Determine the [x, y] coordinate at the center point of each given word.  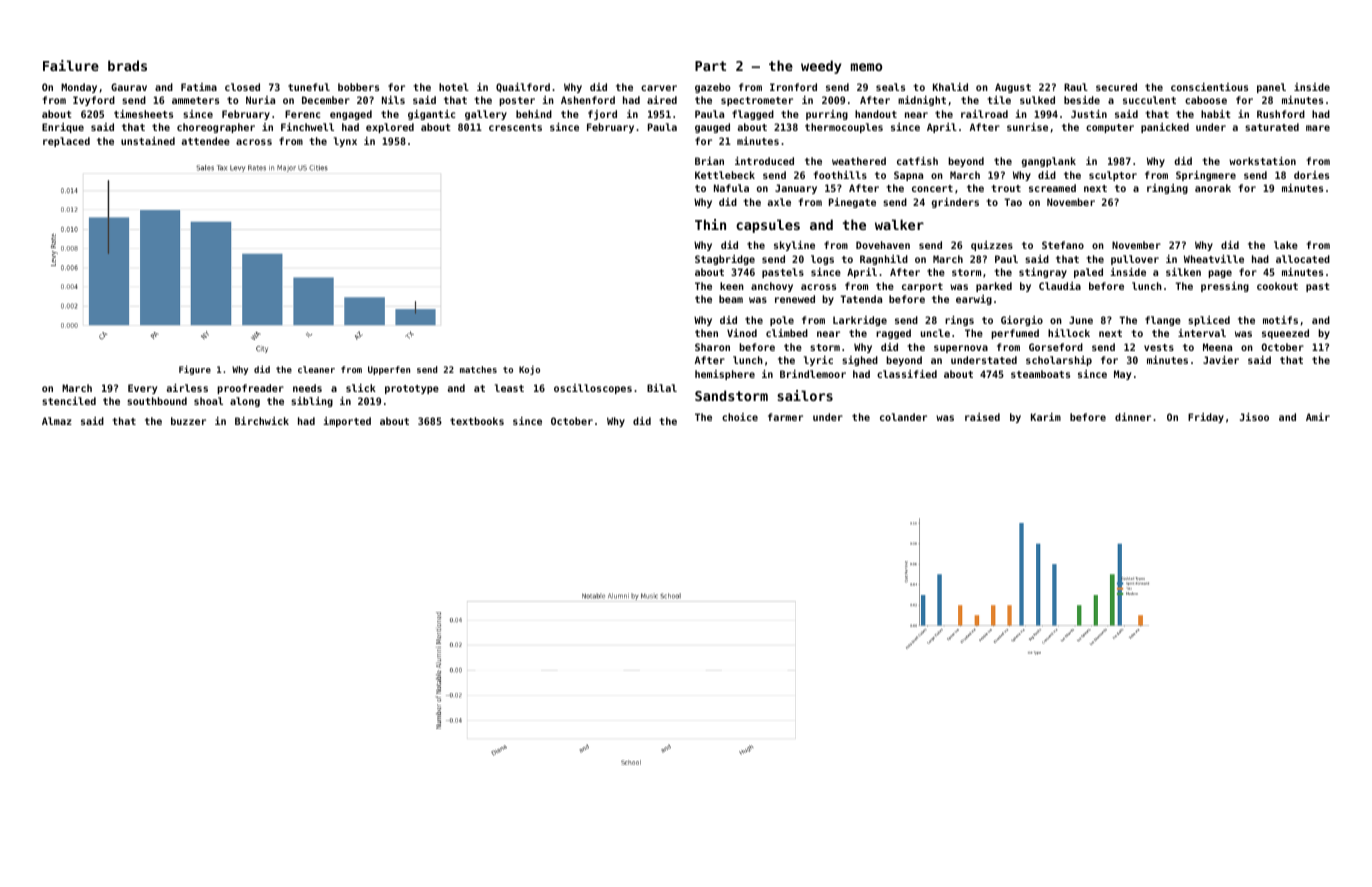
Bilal [662, 388]
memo [867, 67]
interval [1202, 333]
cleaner [316, 369]
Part [710, 66]
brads [127, 65]
